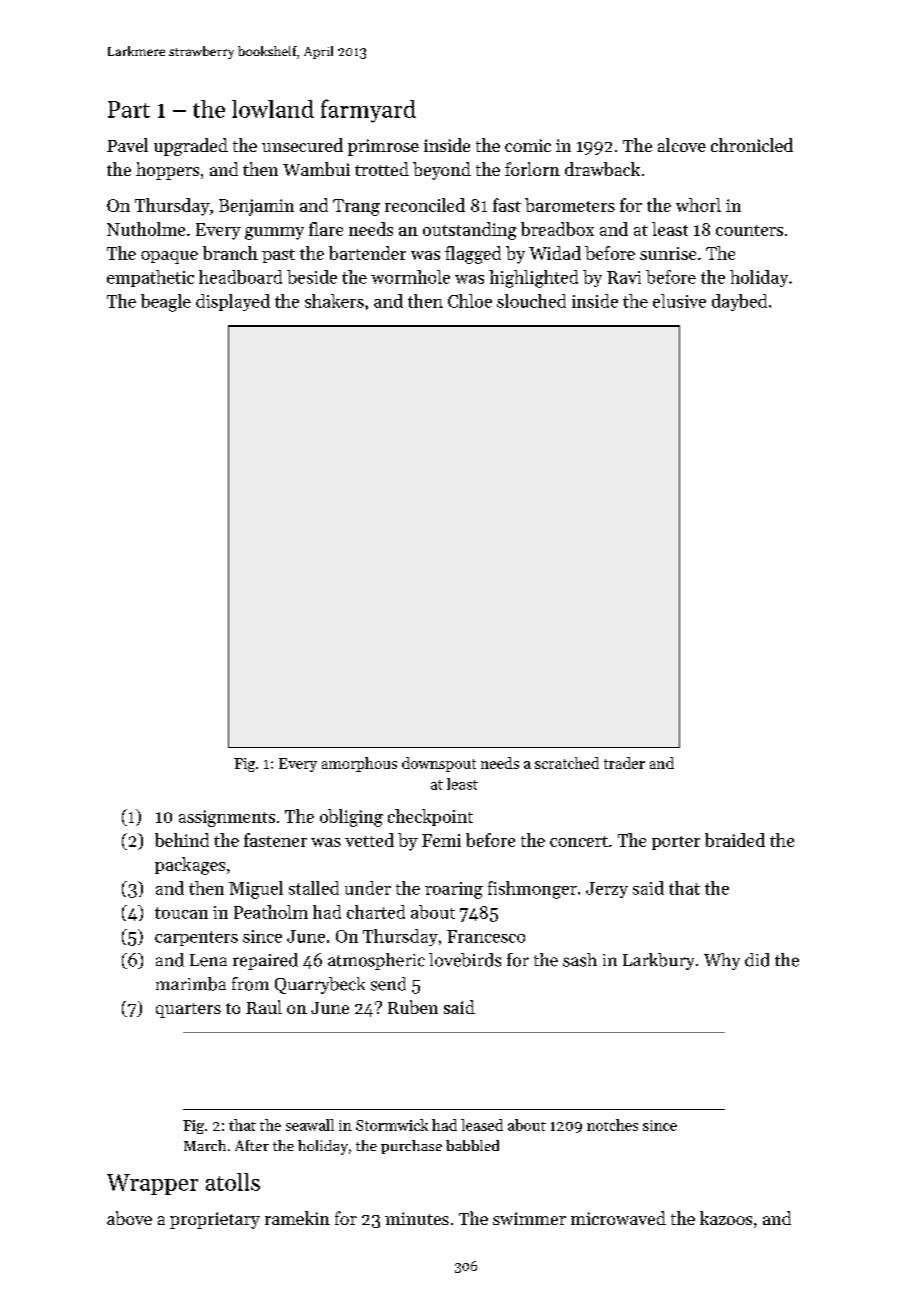  Describe the element at coordinates (579, 841) in the screenshot. I see `concert` at that location.
